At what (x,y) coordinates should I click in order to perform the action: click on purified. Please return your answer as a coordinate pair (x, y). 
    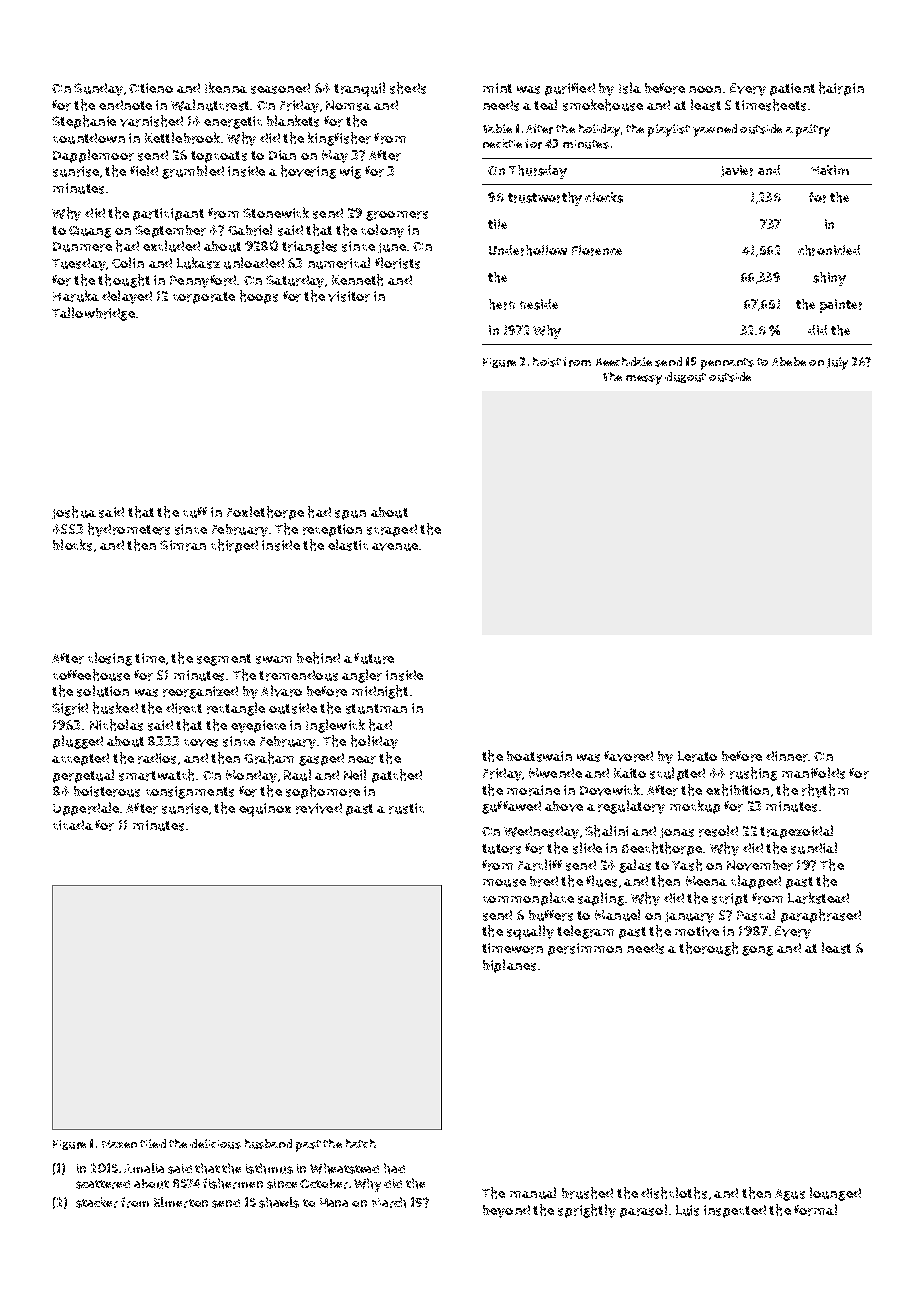
    Looking at the image, I should click on (570, 89).
